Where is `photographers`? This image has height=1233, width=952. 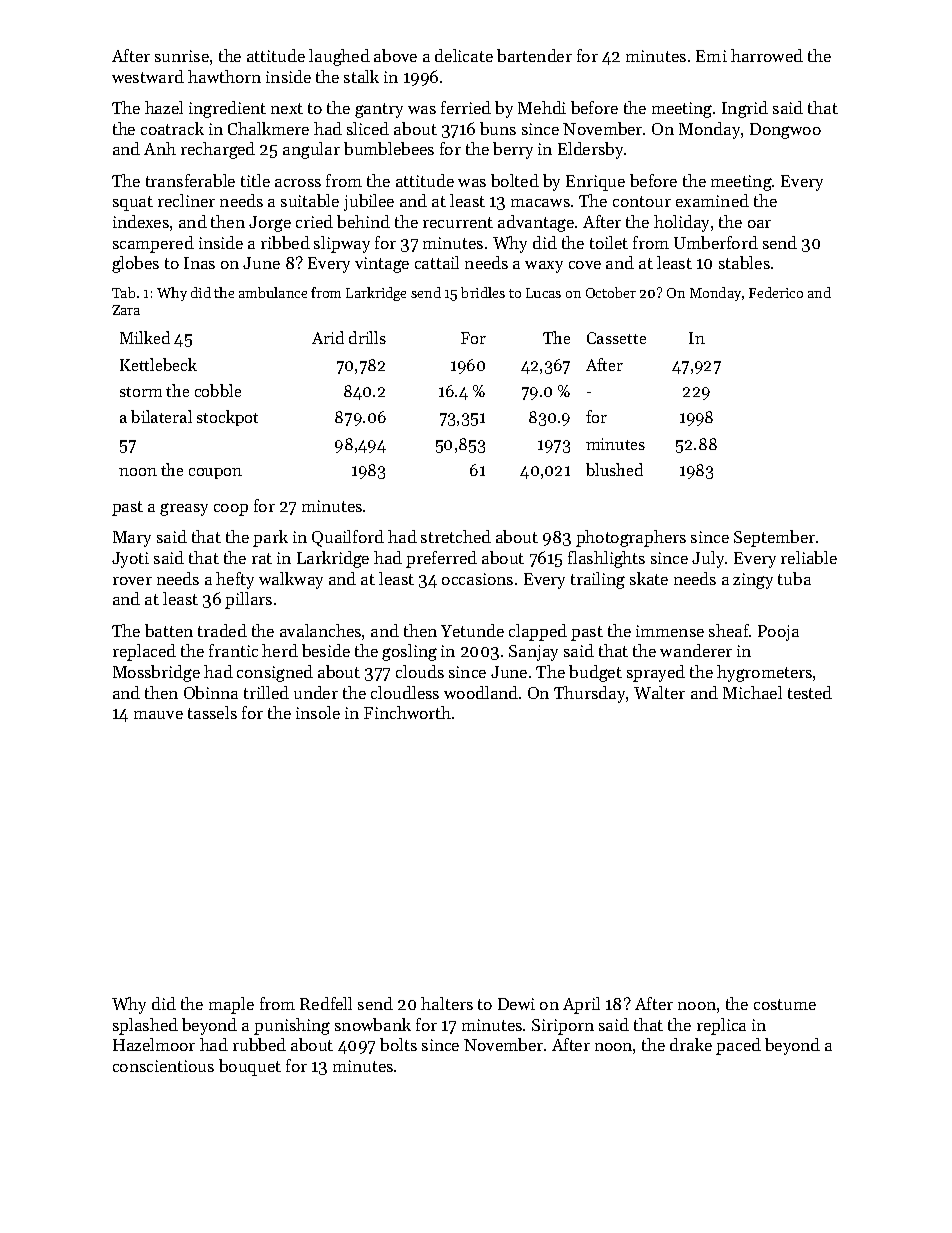 photographers is located at coordinates (631, 538).
